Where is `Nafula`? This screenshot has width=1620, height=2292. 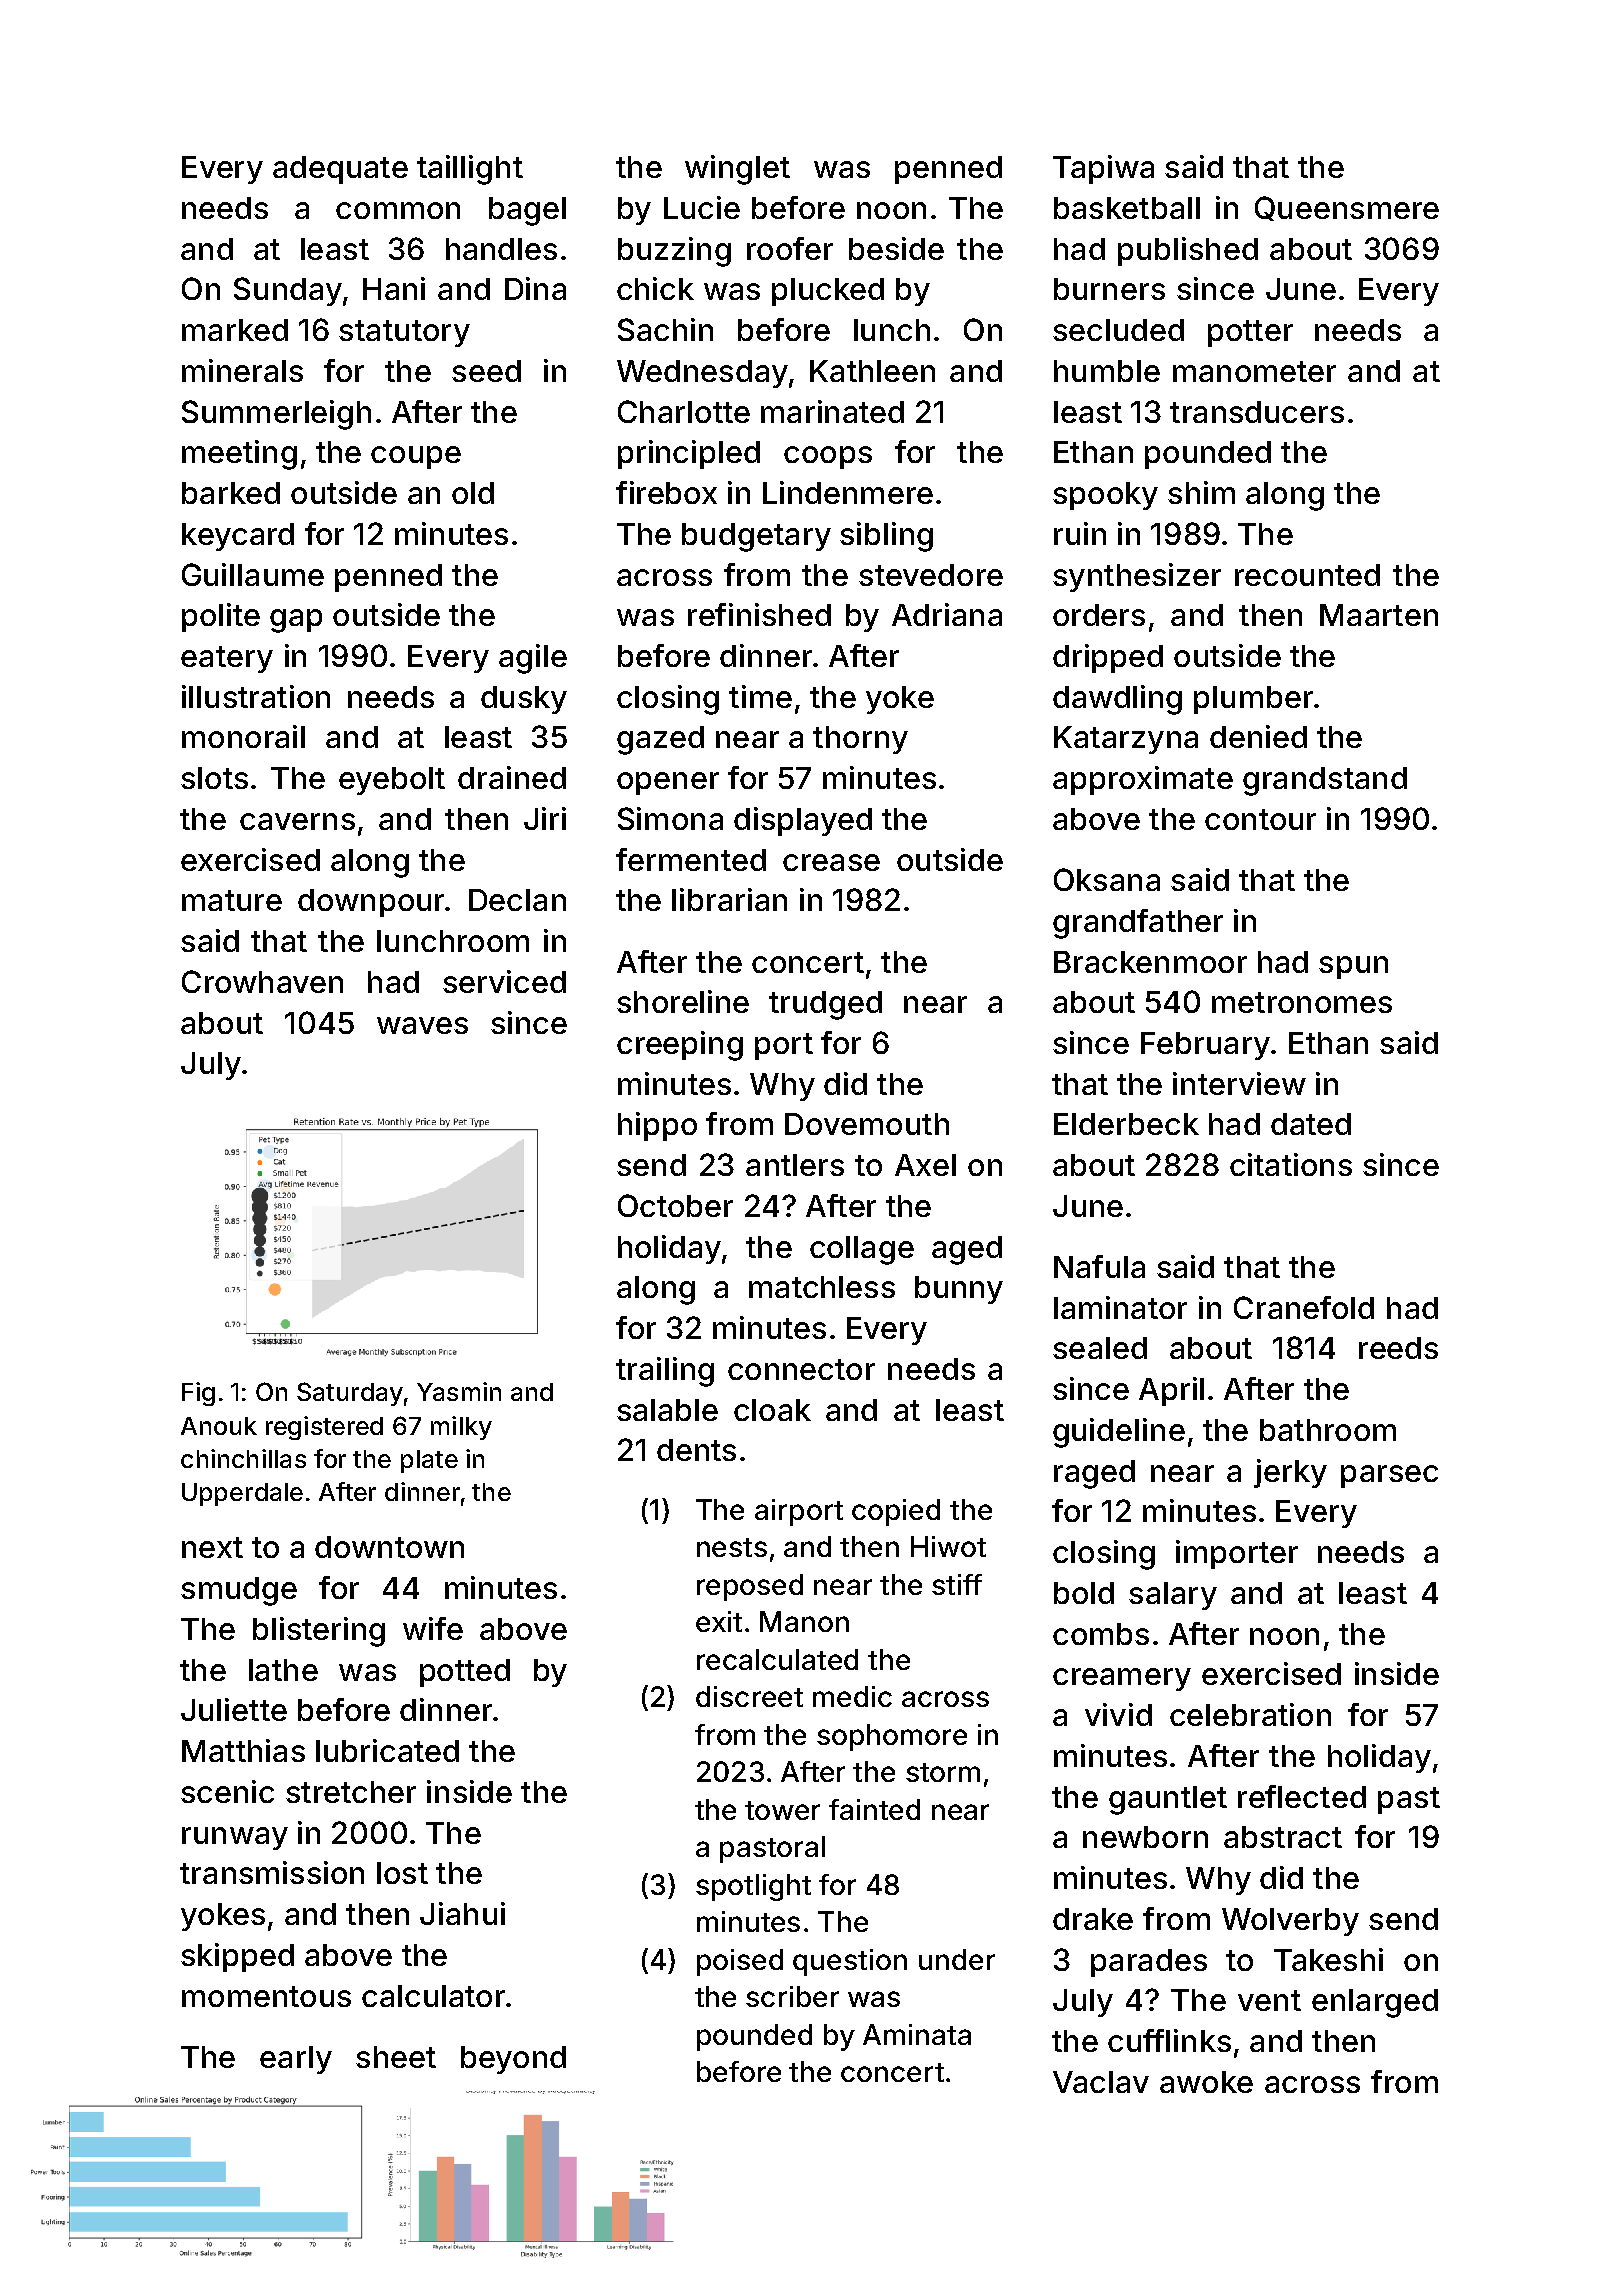 Nafula is located at coordinates (1099, 1266).
